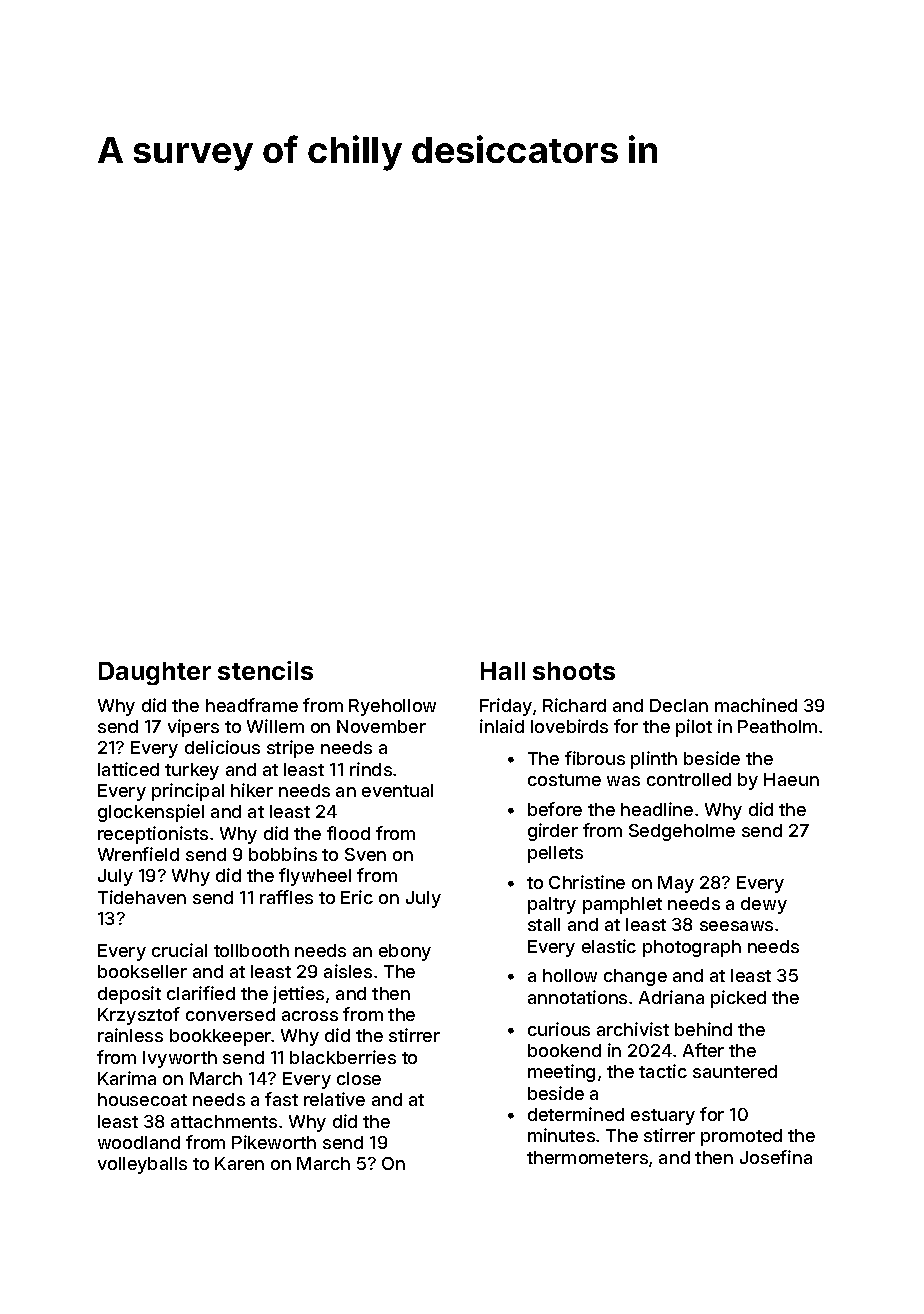  What do you see at coordinates (574, 705) in the screenshot?
I see `Richard` at bounding box center [574, 705].
